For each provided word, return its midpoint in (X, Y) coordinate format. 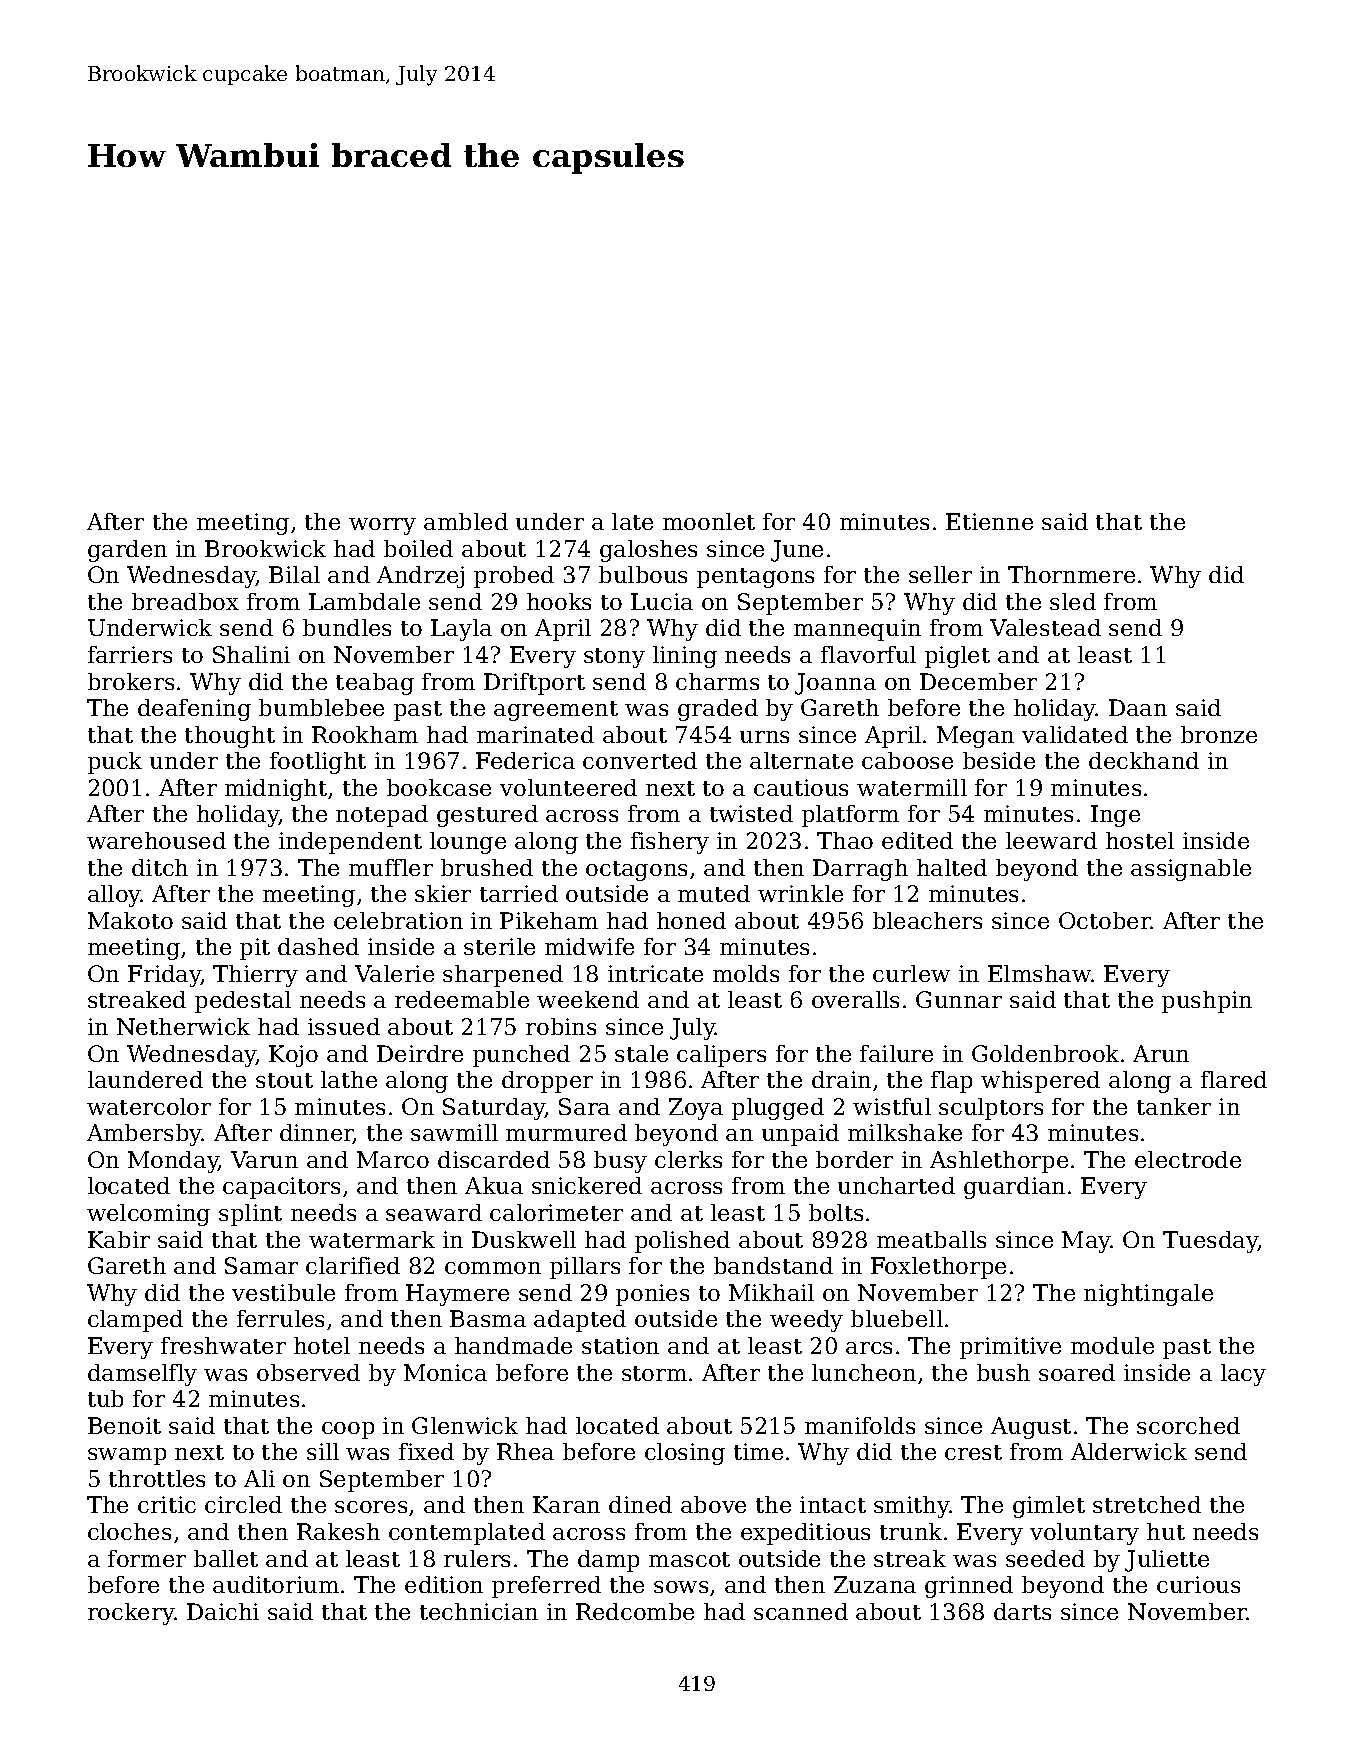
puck (115, 763)
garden (127, 551)
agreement (556, 711)
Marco (393, 1159)
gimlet (1049, 1507)
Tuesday (1210, 1242)
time (758, 1451)
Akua (494, 1185)
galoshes (648, 551)
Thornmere (1071, 574)
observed (308, 1372)
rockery (131, 1614)
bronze (1219, 734)
